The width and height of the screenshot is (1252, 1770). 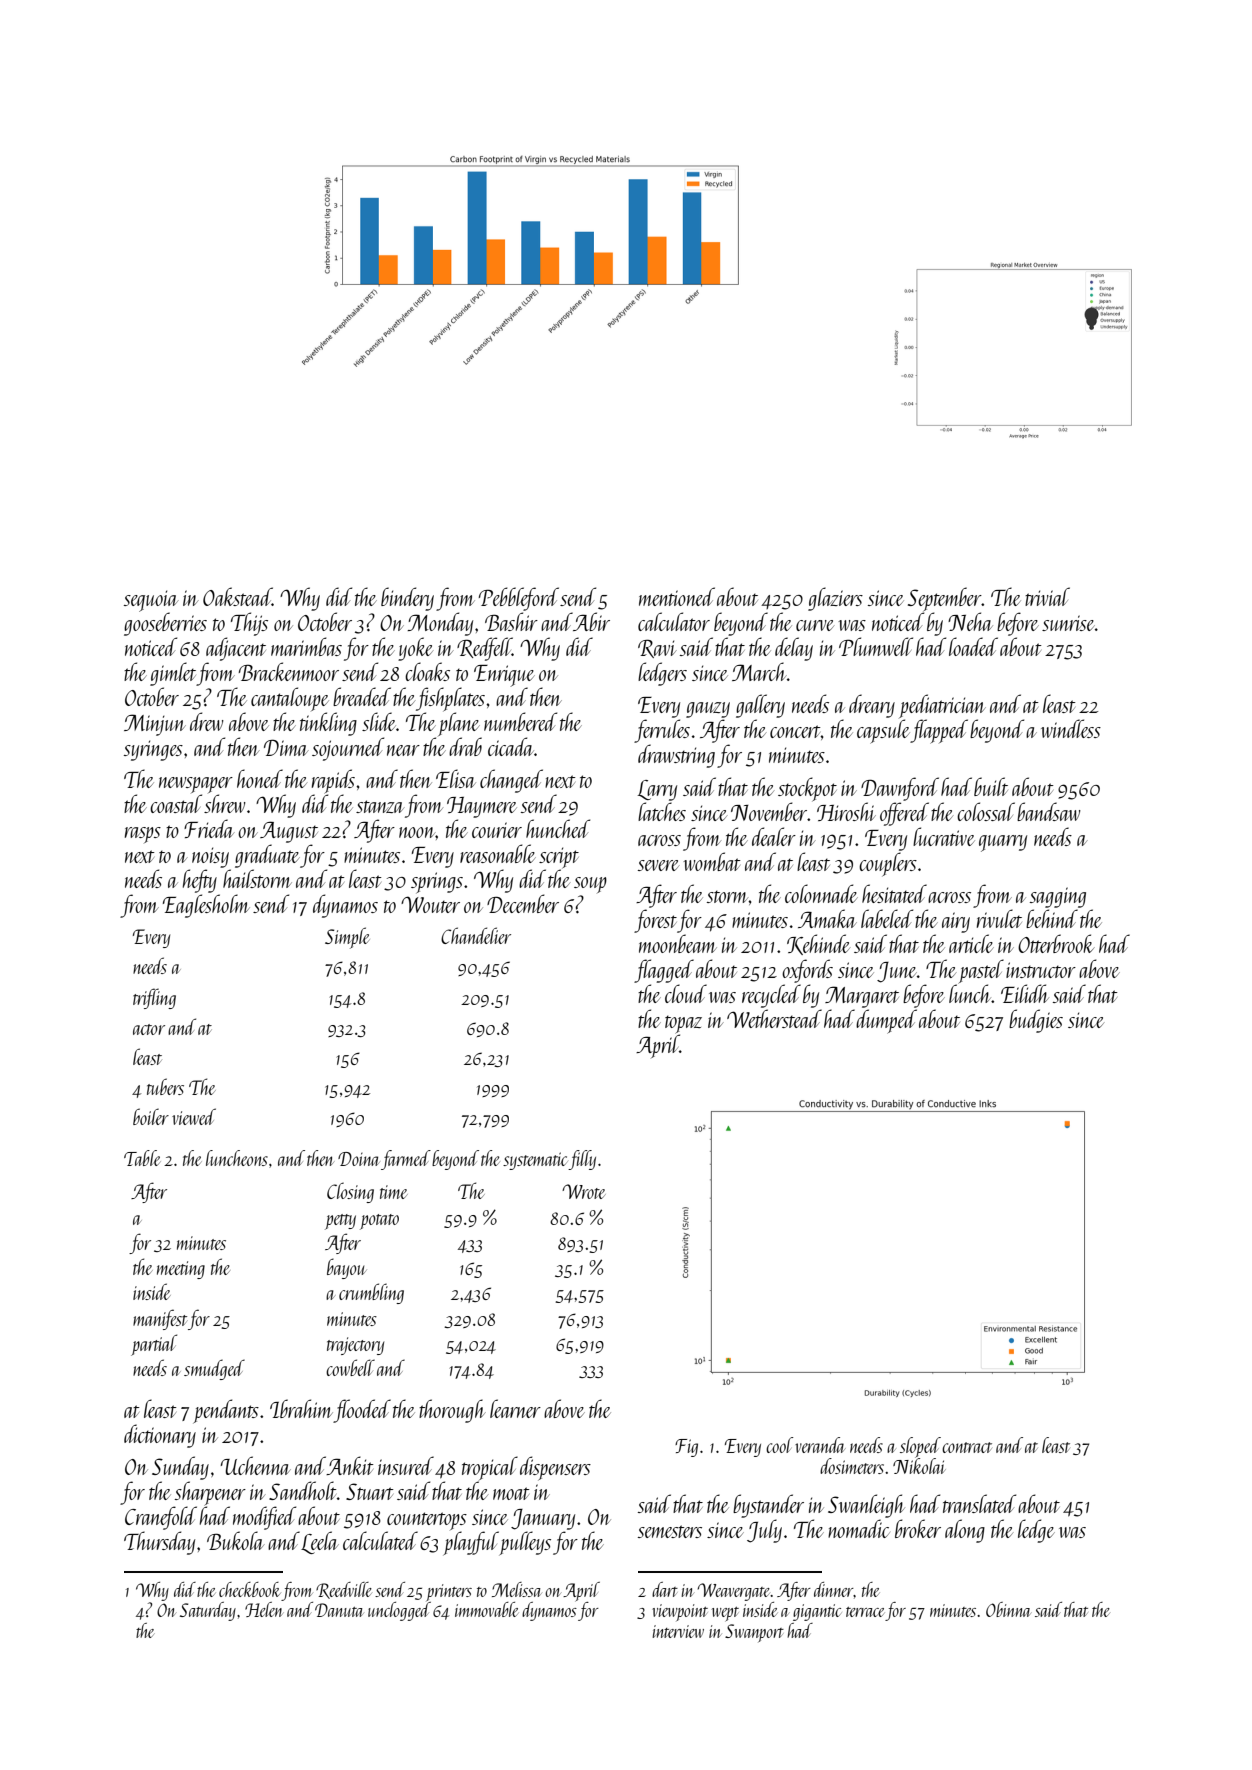 I want to click on budgies, so click(x=1036, y=1021).
